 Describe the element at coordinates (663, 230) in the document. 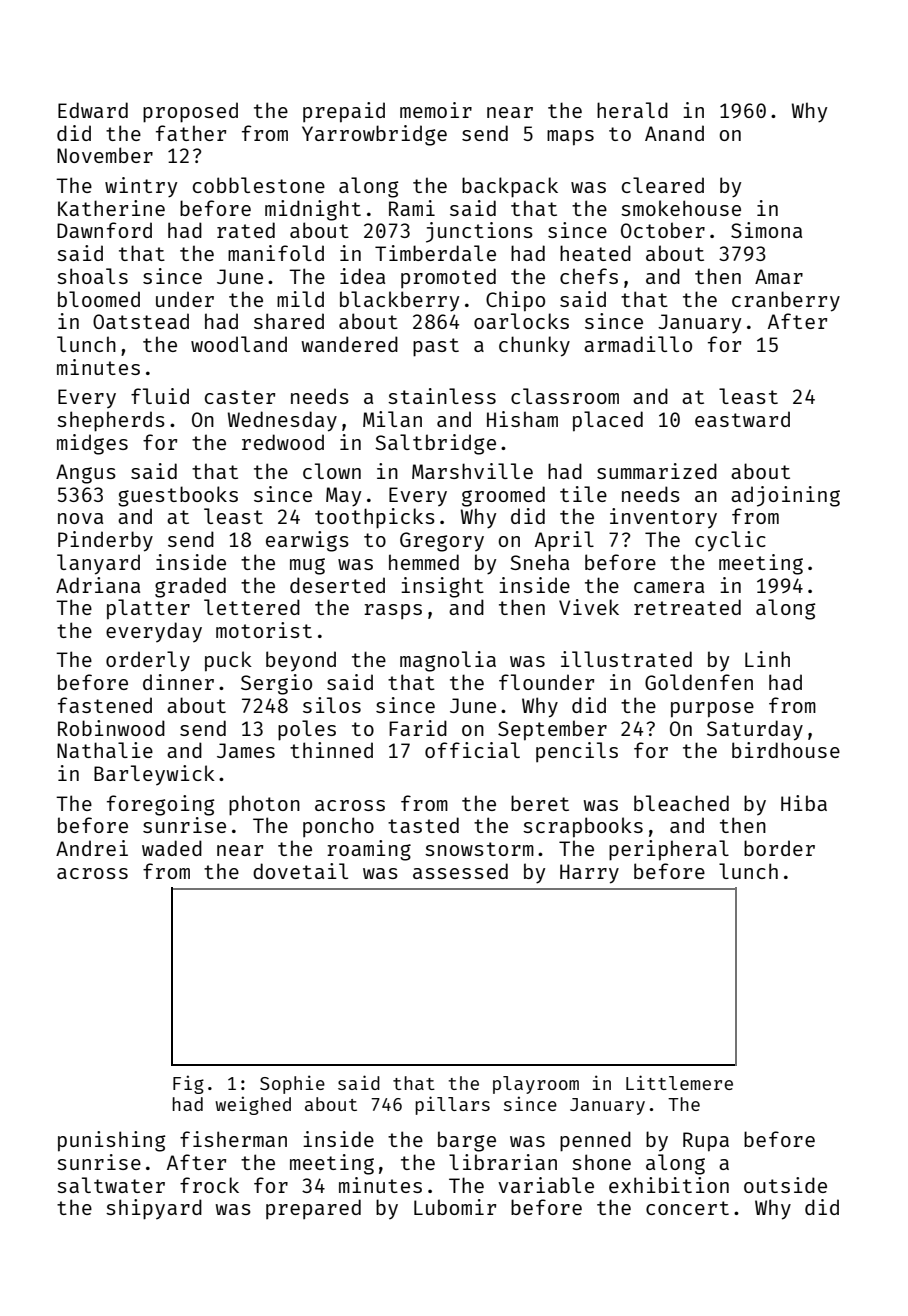

I see `October` at that location.
